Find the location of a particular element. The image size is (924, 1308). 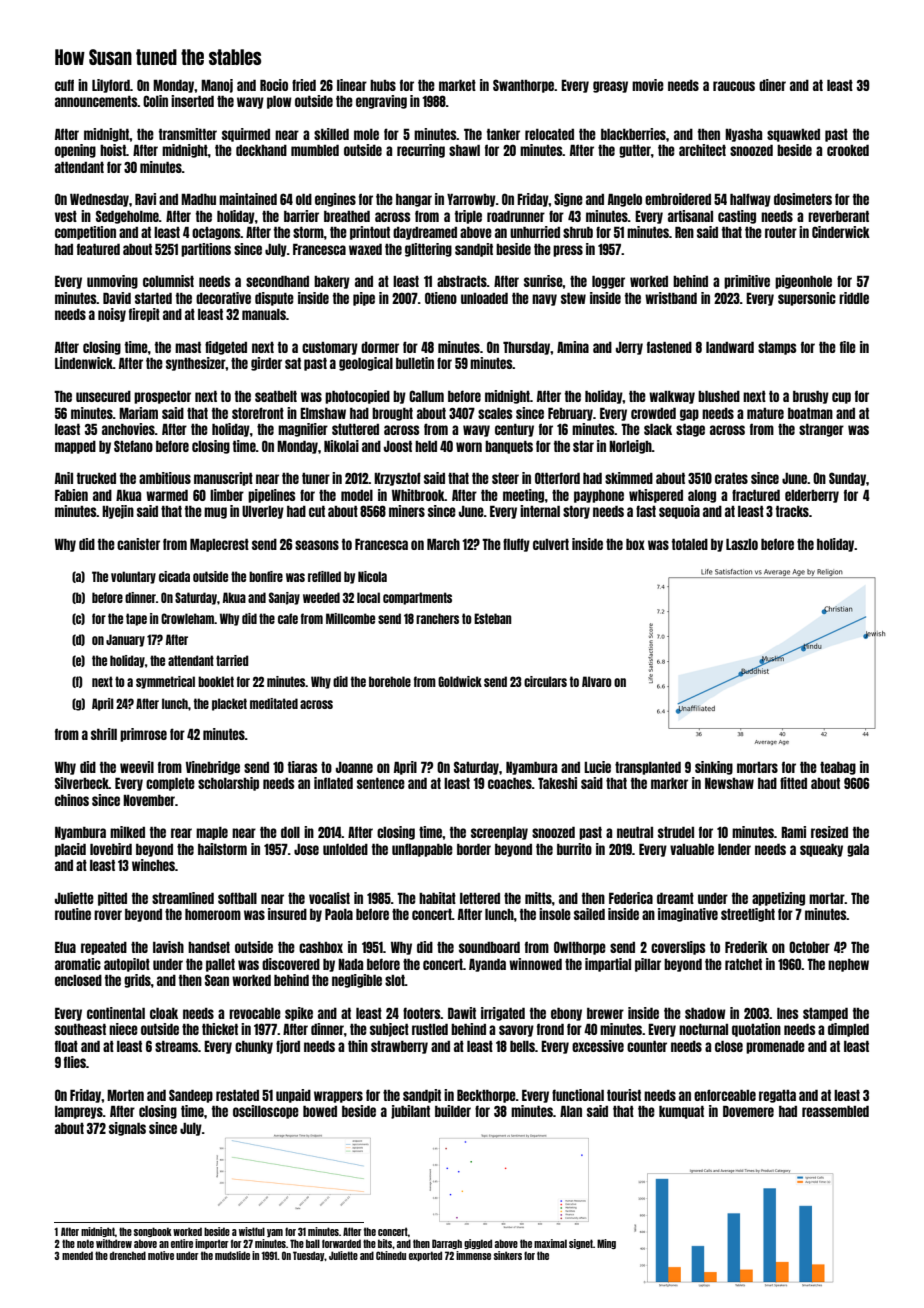

maintained is located at coordinates (248, 199).
